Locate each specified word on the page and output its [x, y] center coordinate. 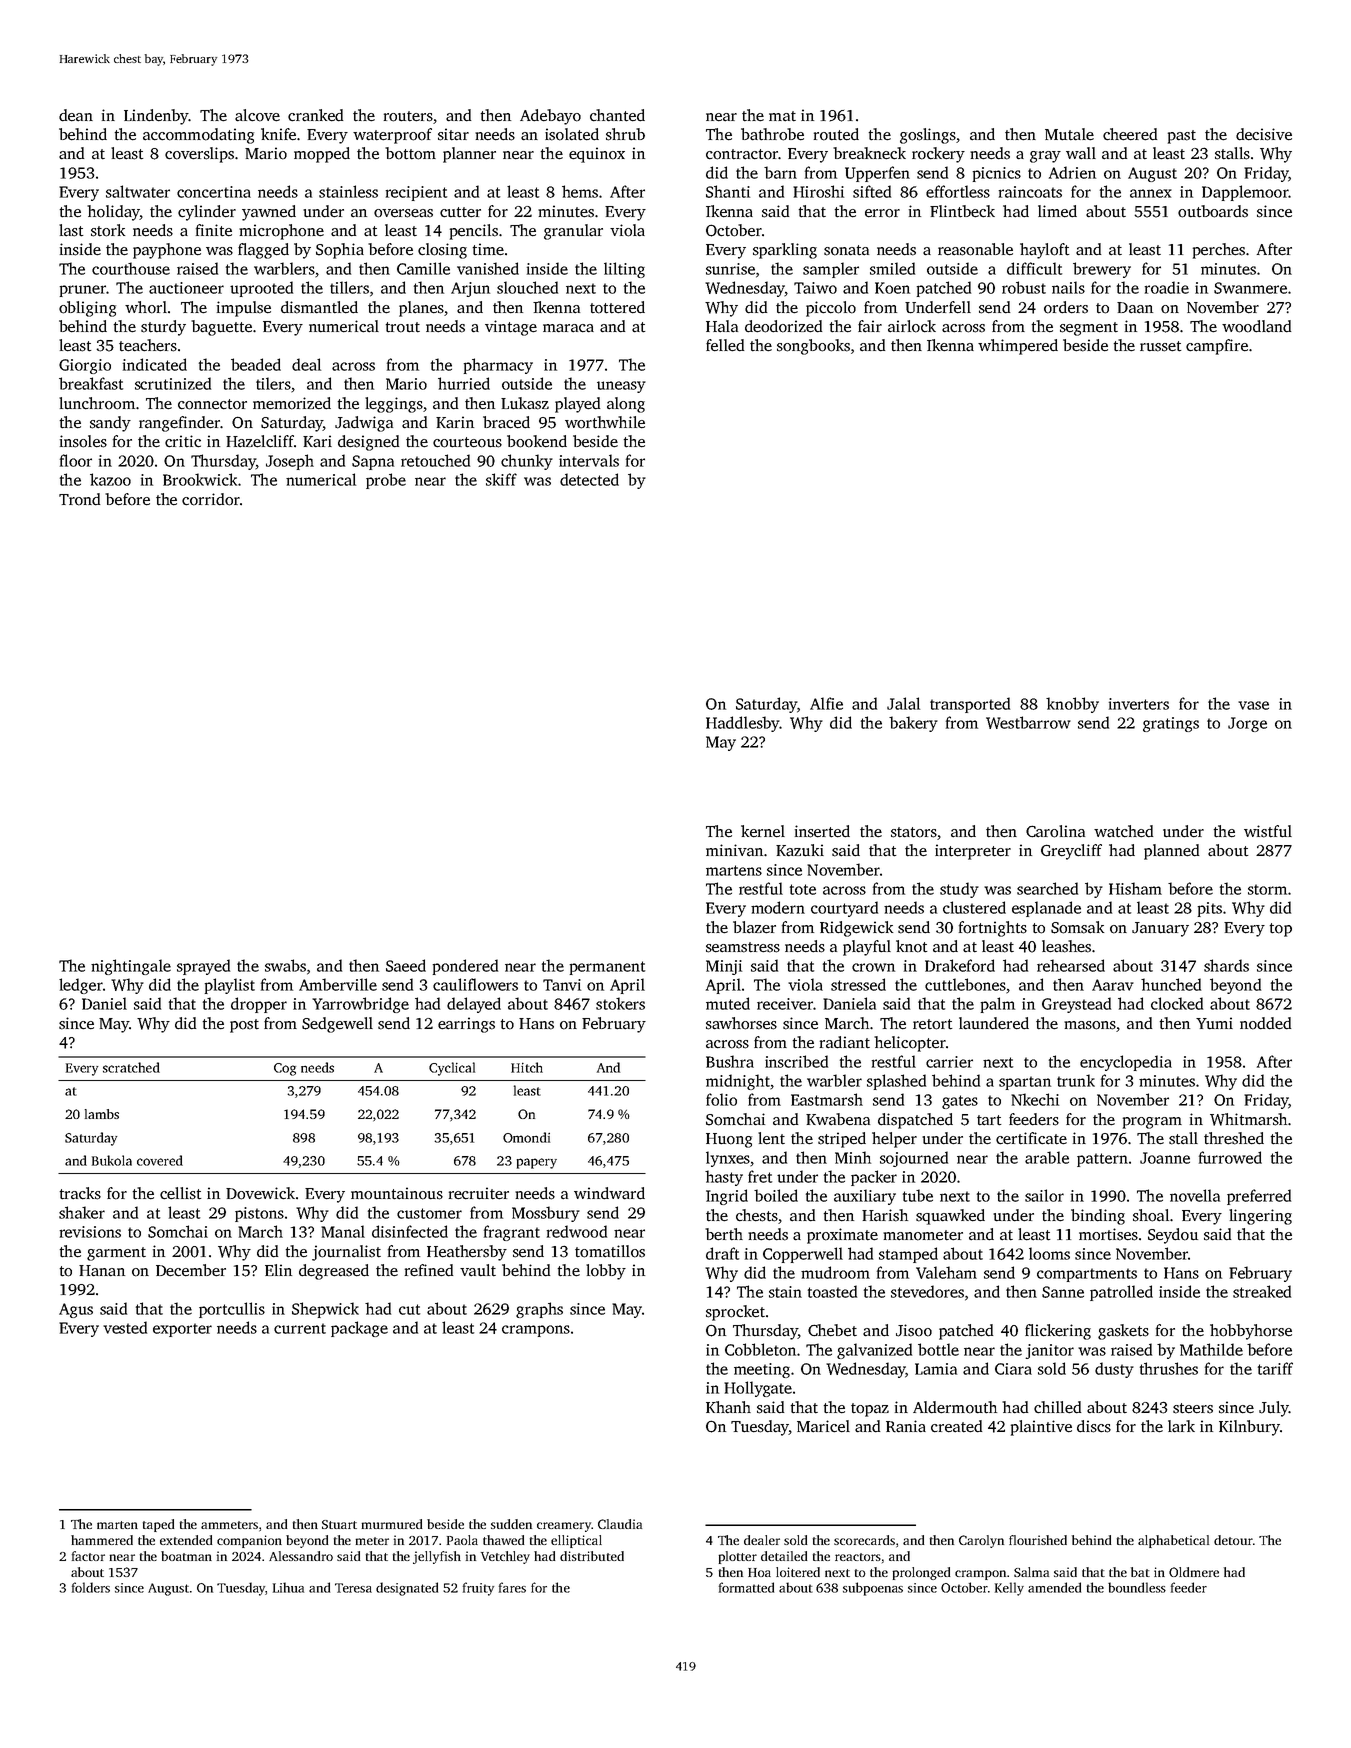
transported [970, 705]
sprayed [203, 967]
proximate [842, 1236]
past [1182, 137]
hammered [102, 1540]
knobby [1072, 705]
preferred [1259, 1197]
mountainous [397, 1193]
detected [589, 479]
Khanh [728, 1407]
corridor [211, 499]
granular [573, 232]
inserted [822, 831]
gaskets [1123, 1332]
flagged [263, 251]
